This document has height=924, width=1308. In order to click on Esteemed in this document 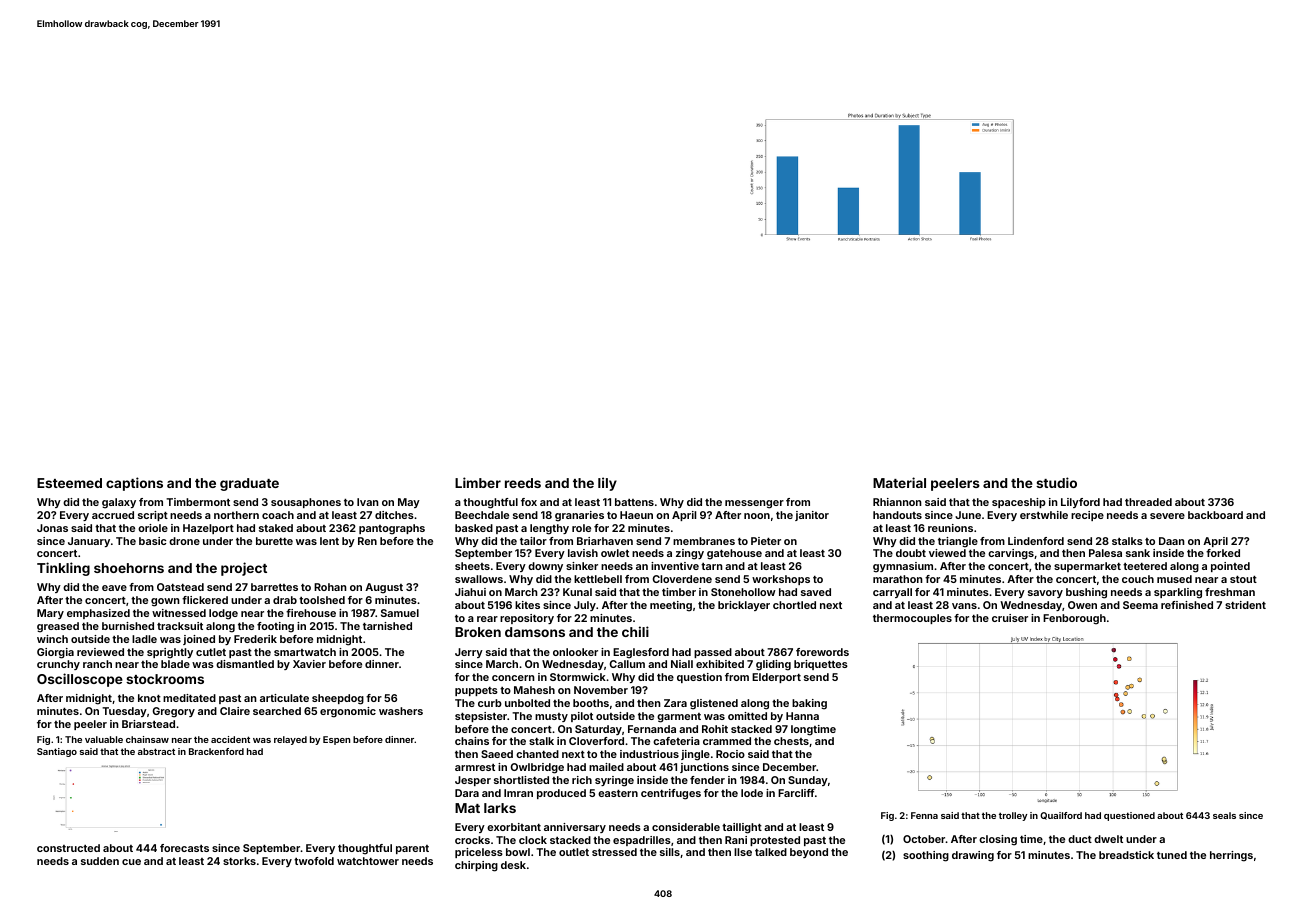, I will do `click(69, 483)`.
